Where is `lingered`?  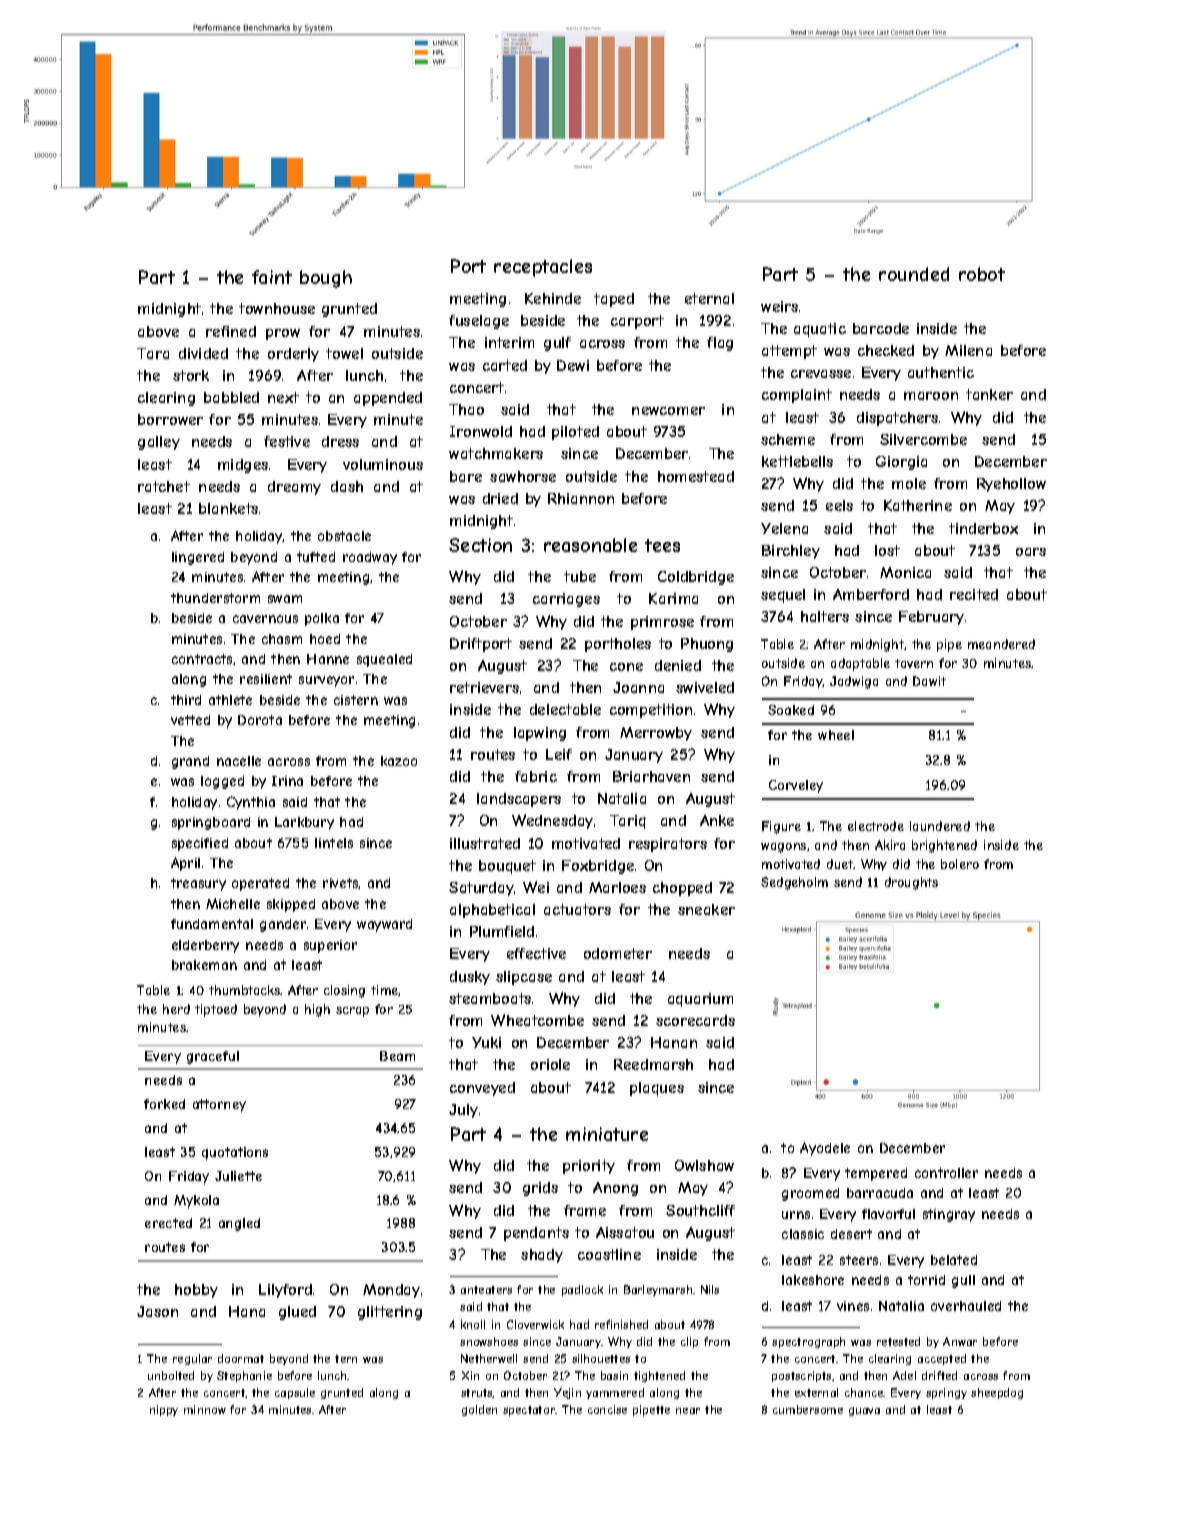
lingered is located at coordinates (198, 558).
